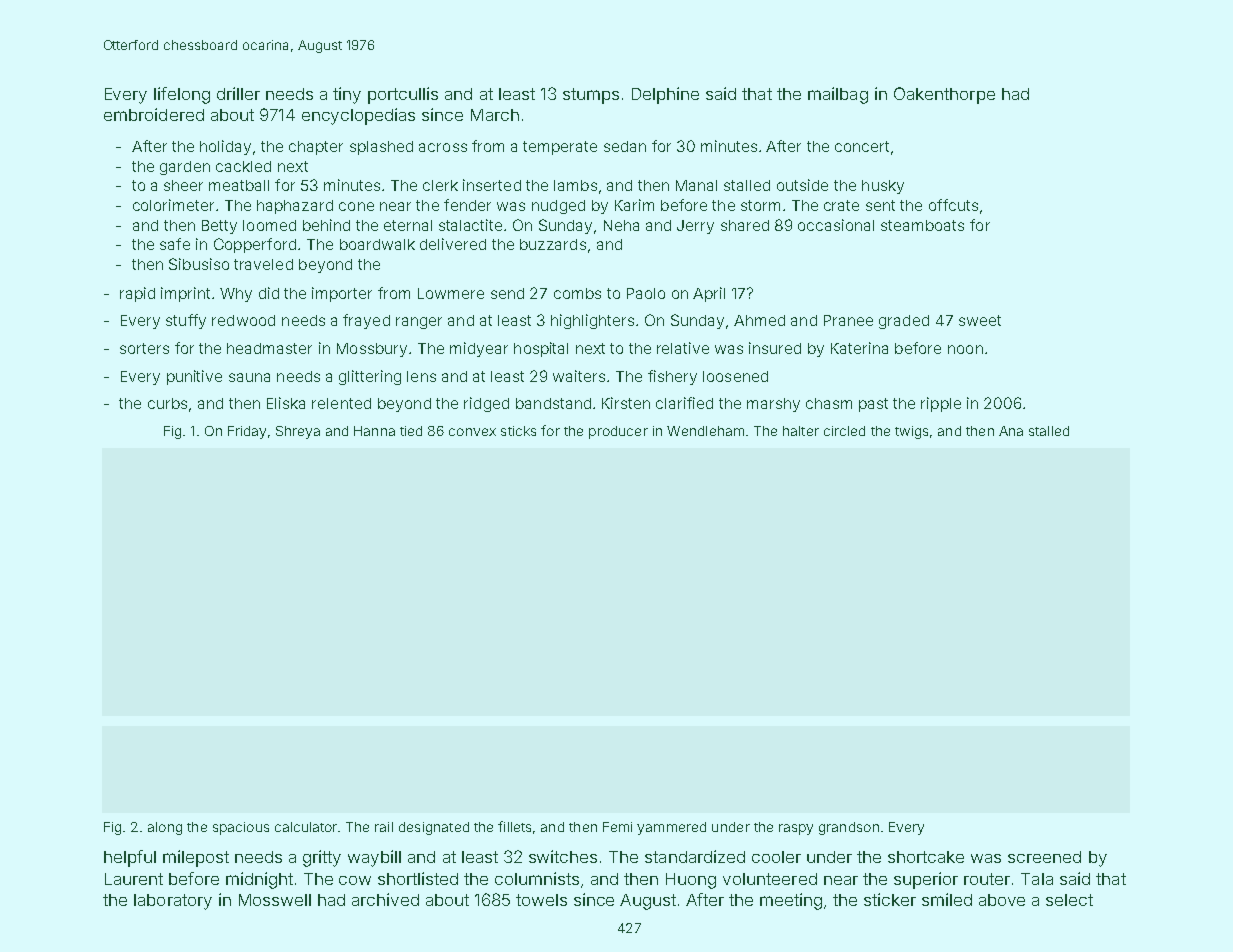  What do you see at coordinates (165, 828) in the screenshot?
I see `along` at bounding box center [165, 828].
